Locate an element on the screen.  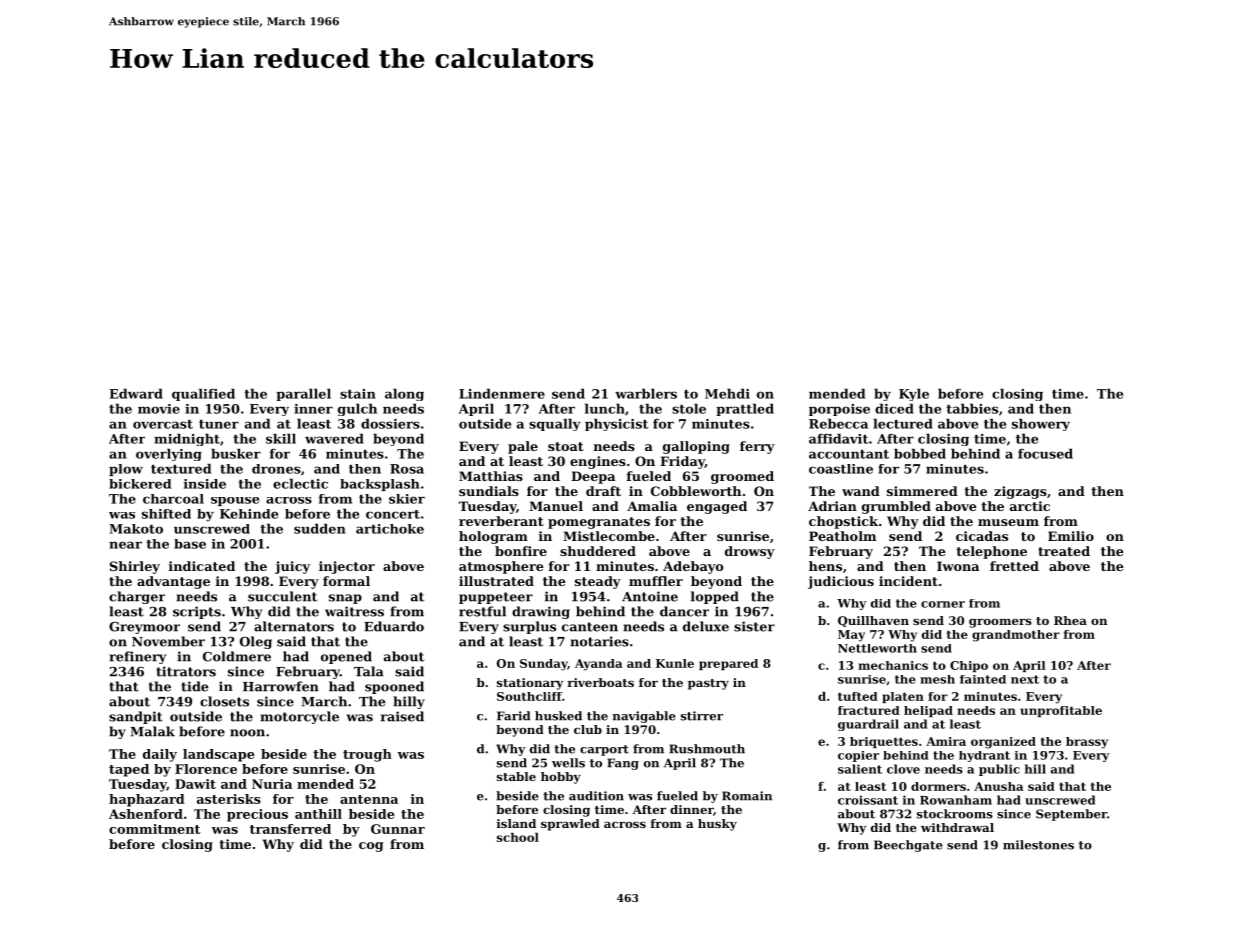
engaged is located at coordinates (717, 507).
